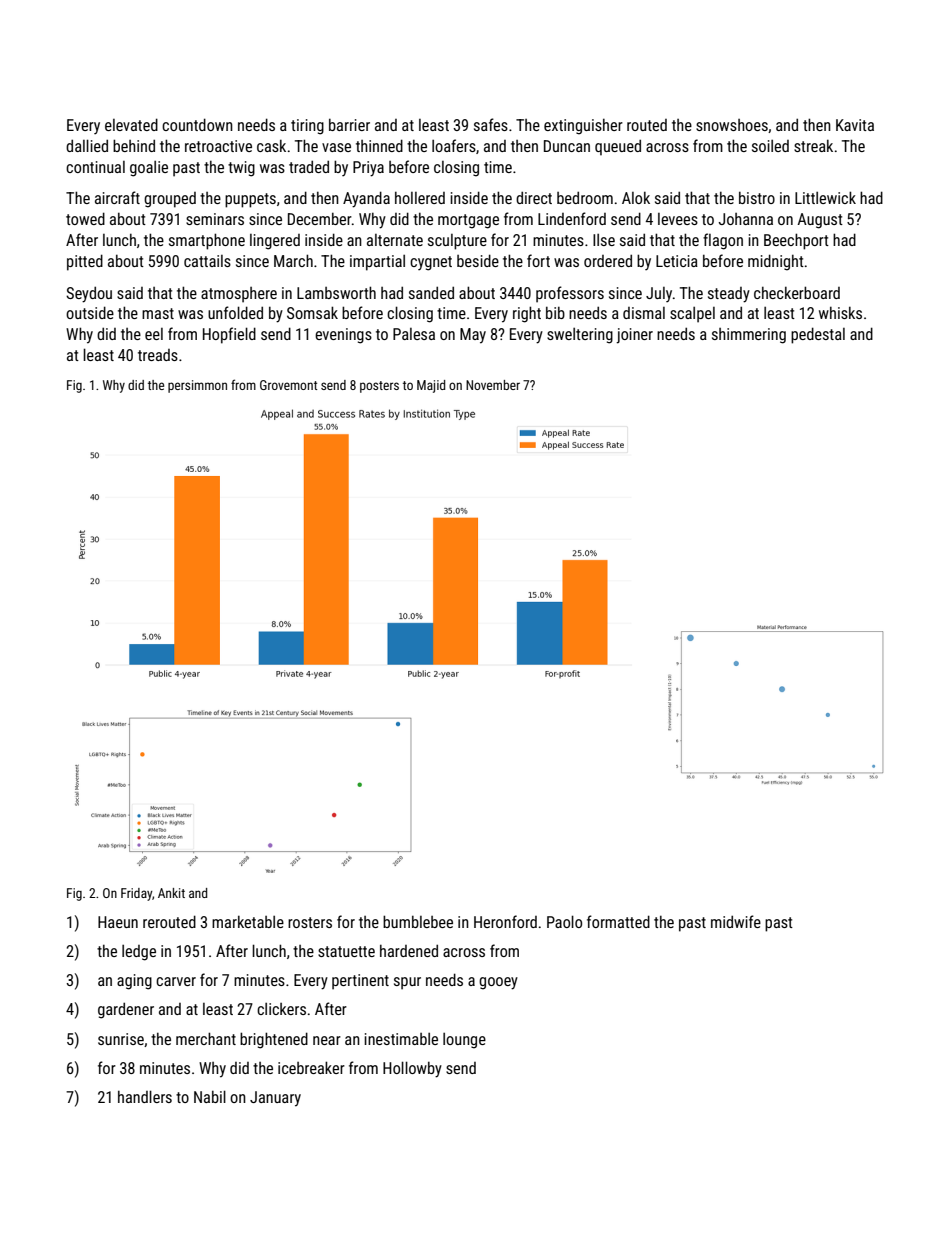 The width and height of the page is (952, 1233). What do you see at coordinates (206, 1038) in the page?
I see `merchant` at bounding box center [206, 1038].
